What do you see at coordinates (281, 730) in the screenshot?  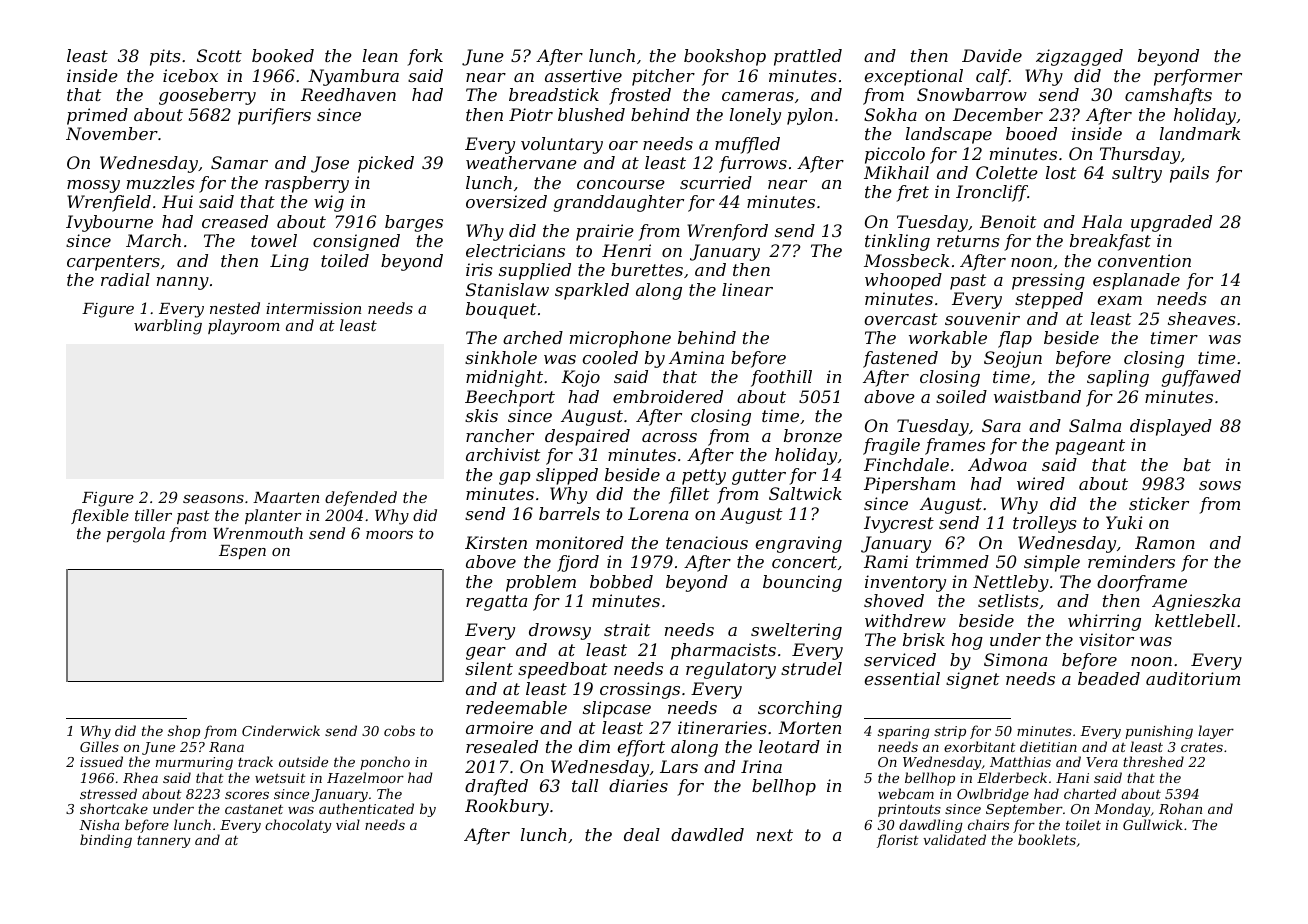 I see `Cinderwick` at bounding box center [281, 730].
